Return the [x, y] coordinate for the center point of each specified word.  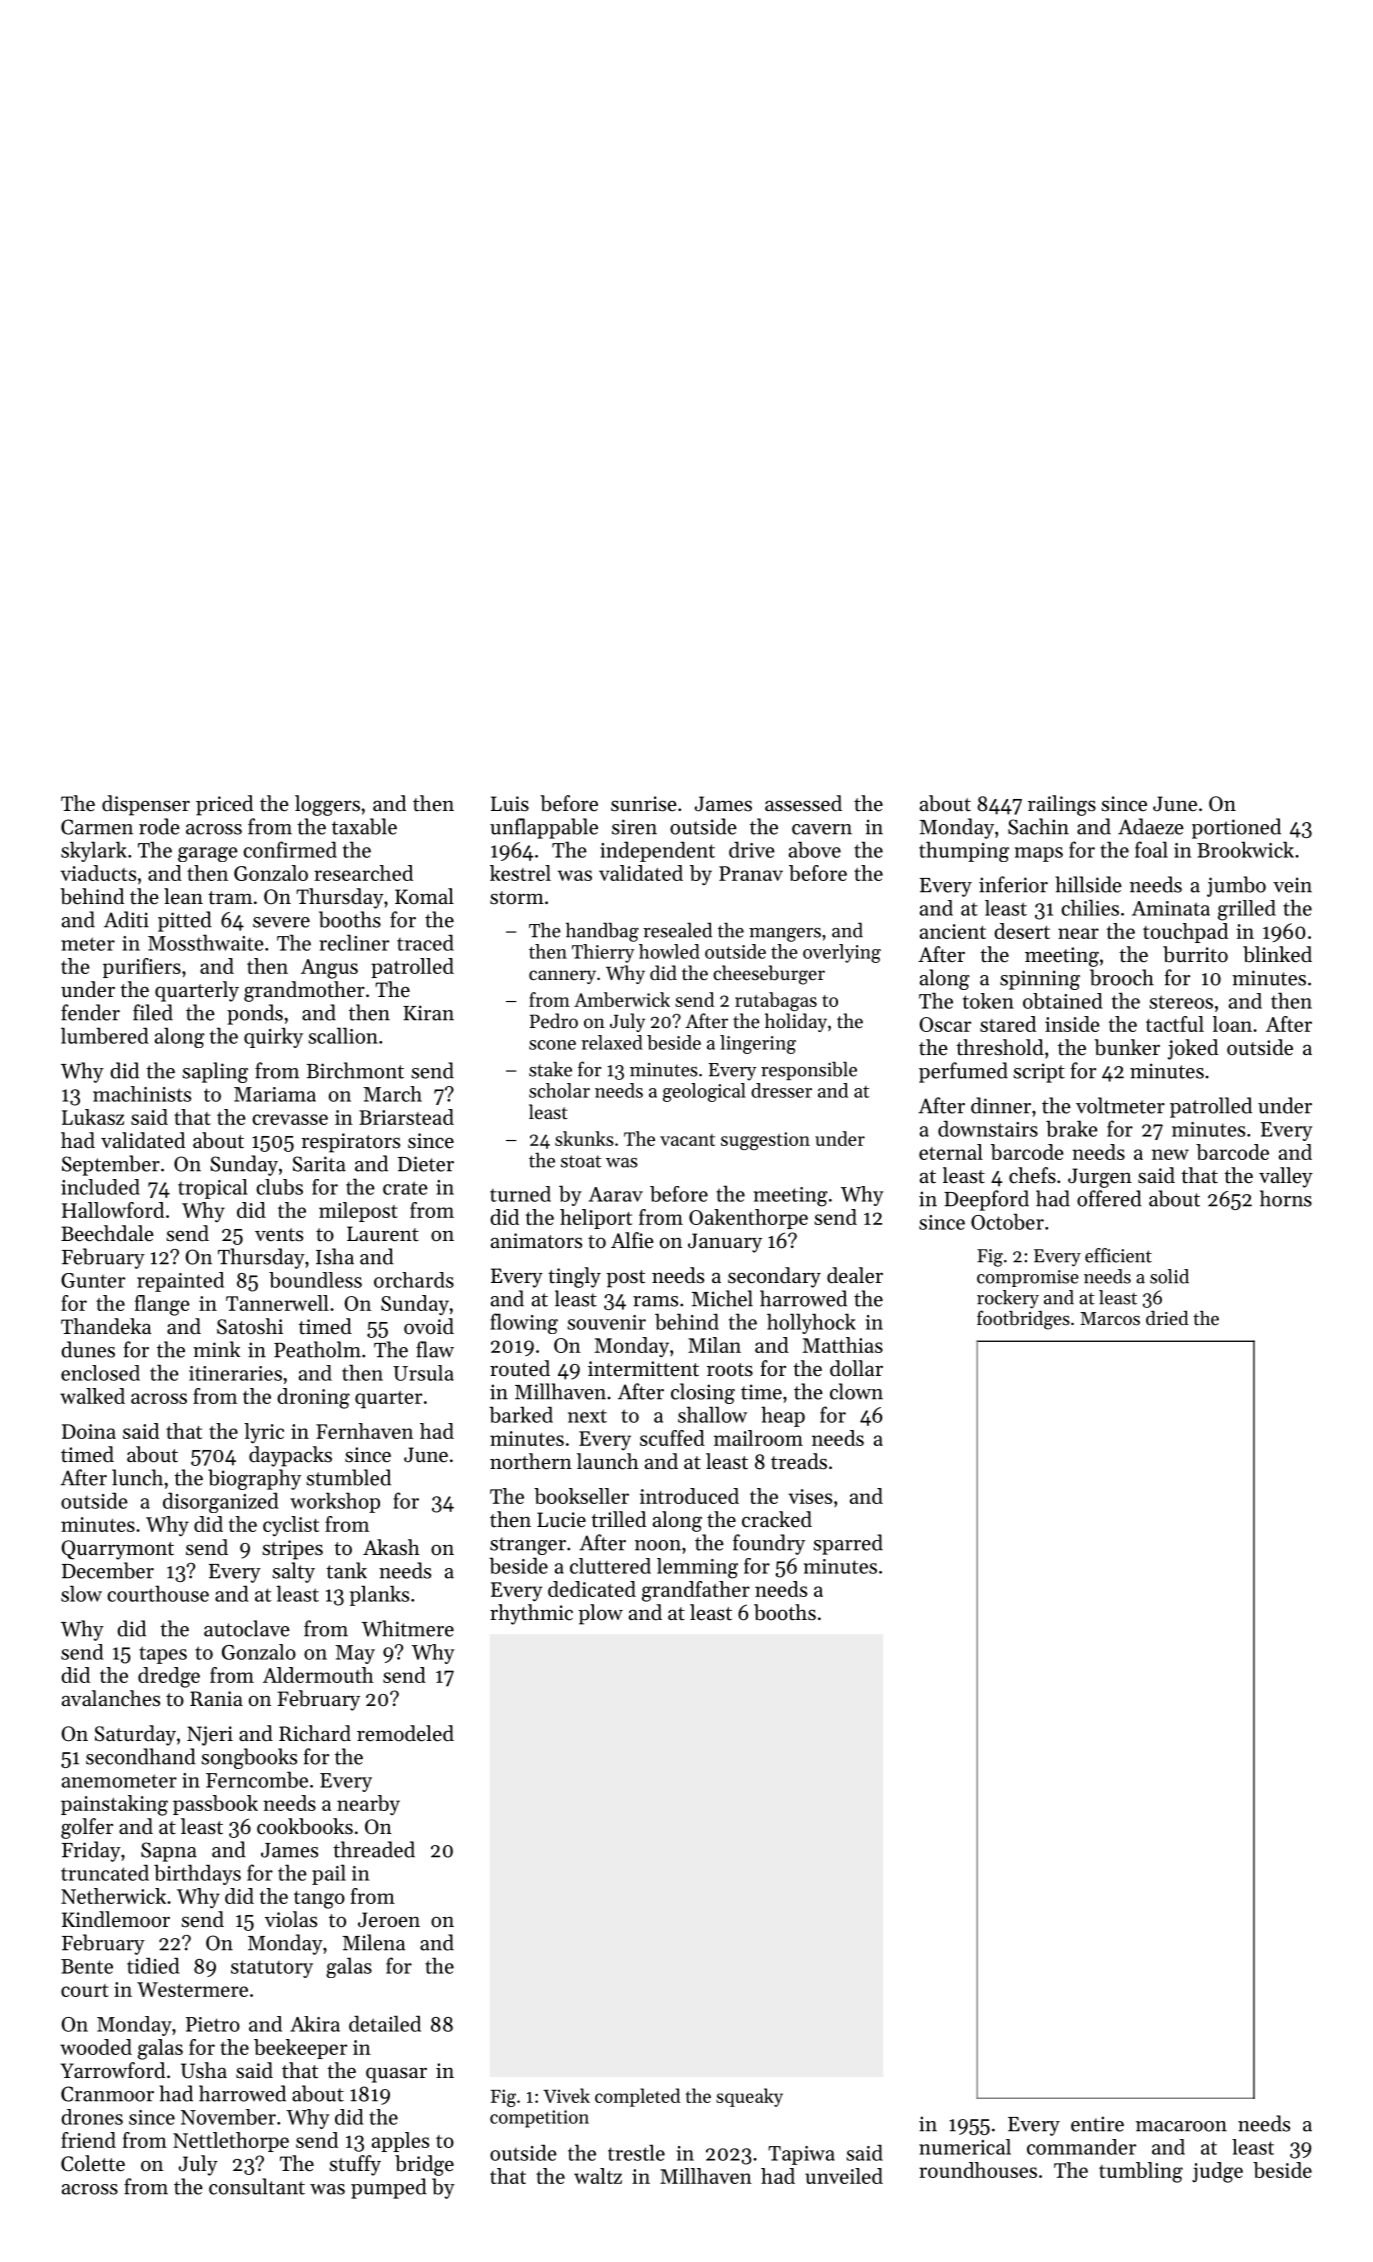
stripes [292, 1550]
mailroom [758, 1438]
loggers [327, 805]
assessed [803, 803]
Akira [315, 2024]
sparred [848, 1544]
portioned [1236, 828]
